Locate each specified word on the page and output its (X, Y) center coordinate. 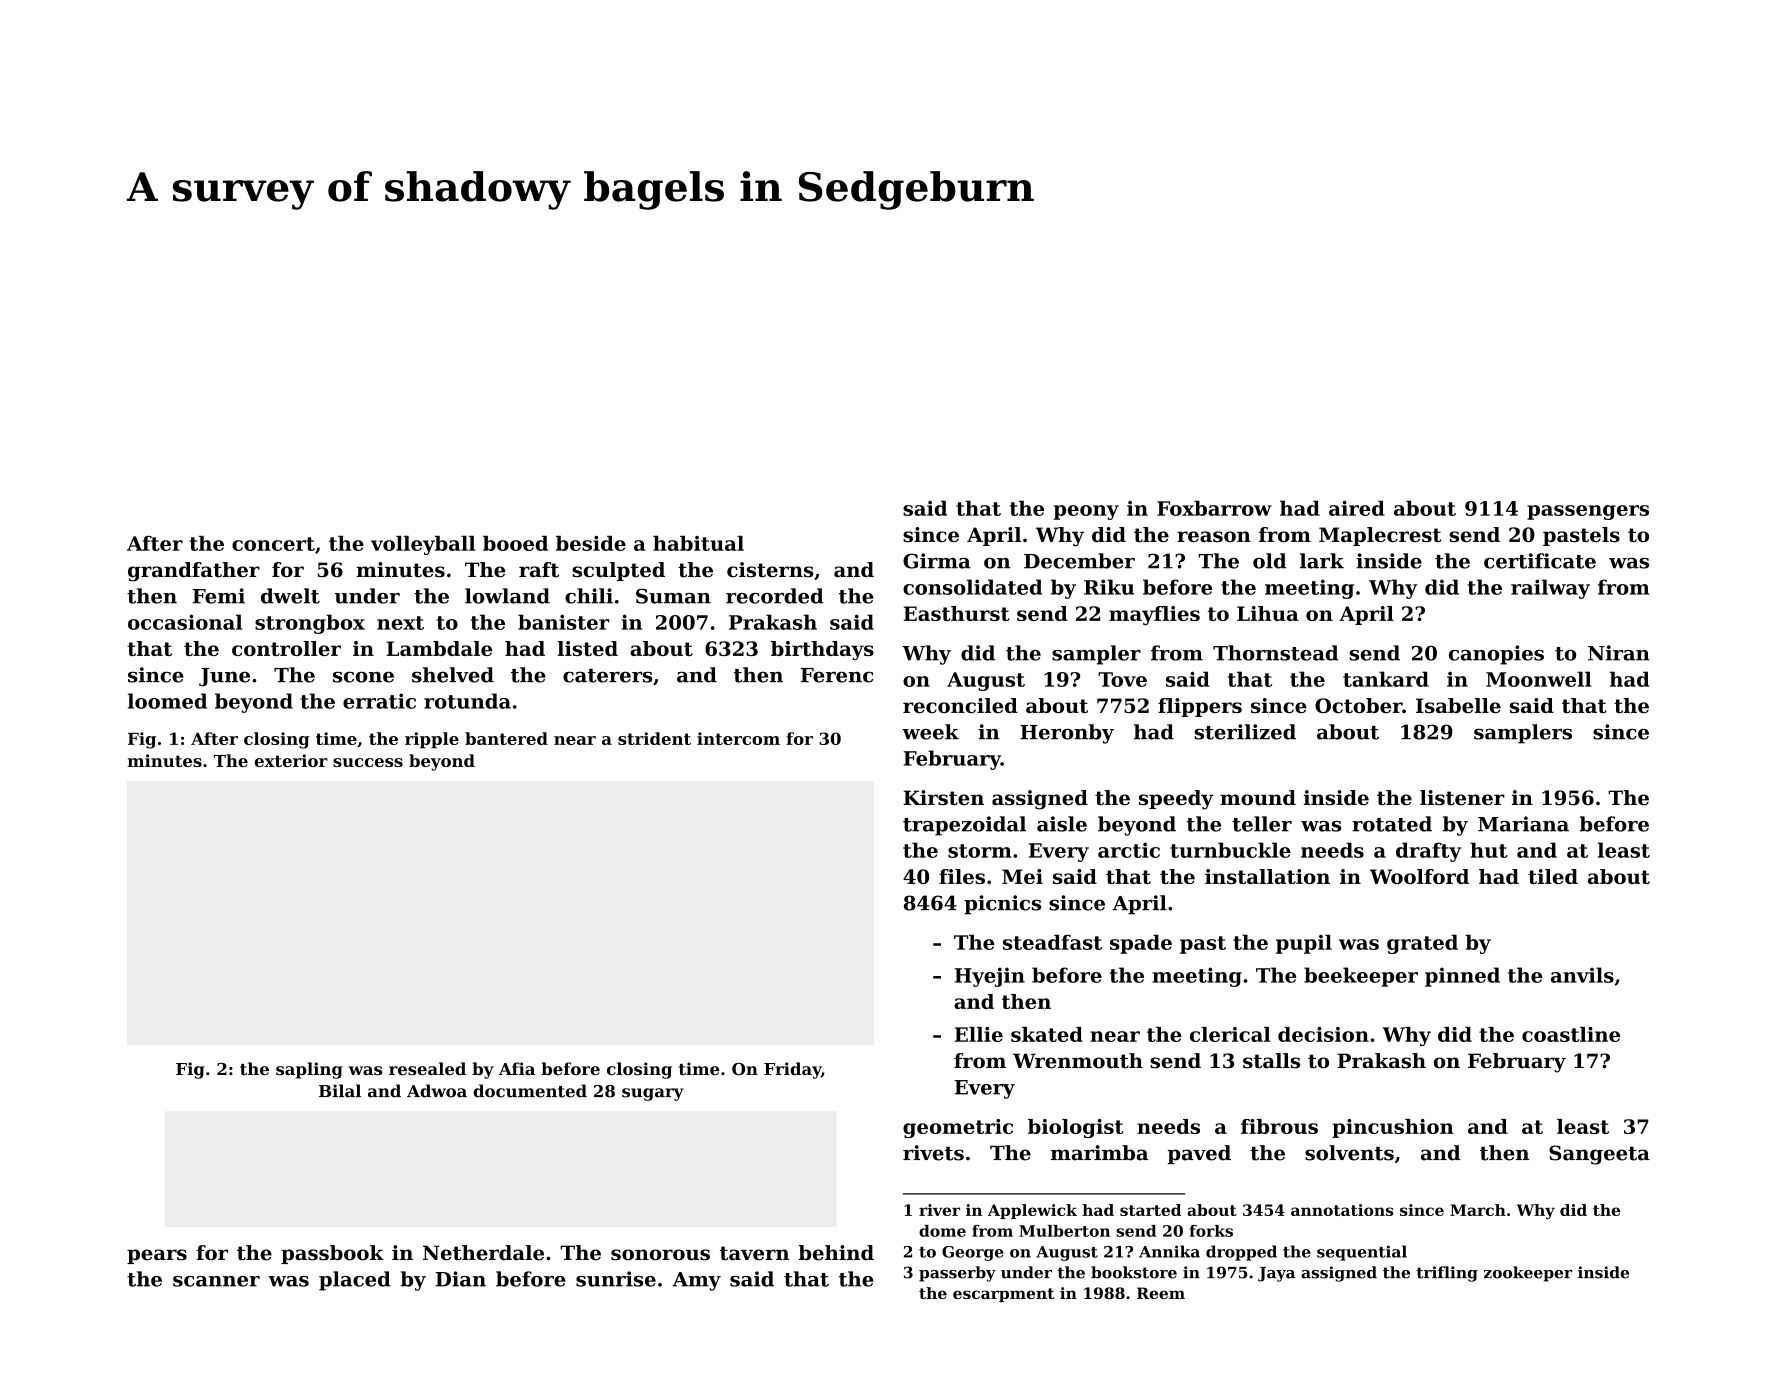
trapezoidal (964, 826)
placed (355, 1281)
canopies (1496, 655)
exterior (291, 760)
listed (587, 648)
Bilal (340, 1091)
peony (1086, 512)
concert (273, 544)
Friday (792, 1070)
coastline (1571, 1034)
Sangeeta (1599, 1155)
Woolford (1419, 876)
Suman (673, 596)
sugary (653, 1094)
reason (1214, 536)
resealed (427, 1068)
